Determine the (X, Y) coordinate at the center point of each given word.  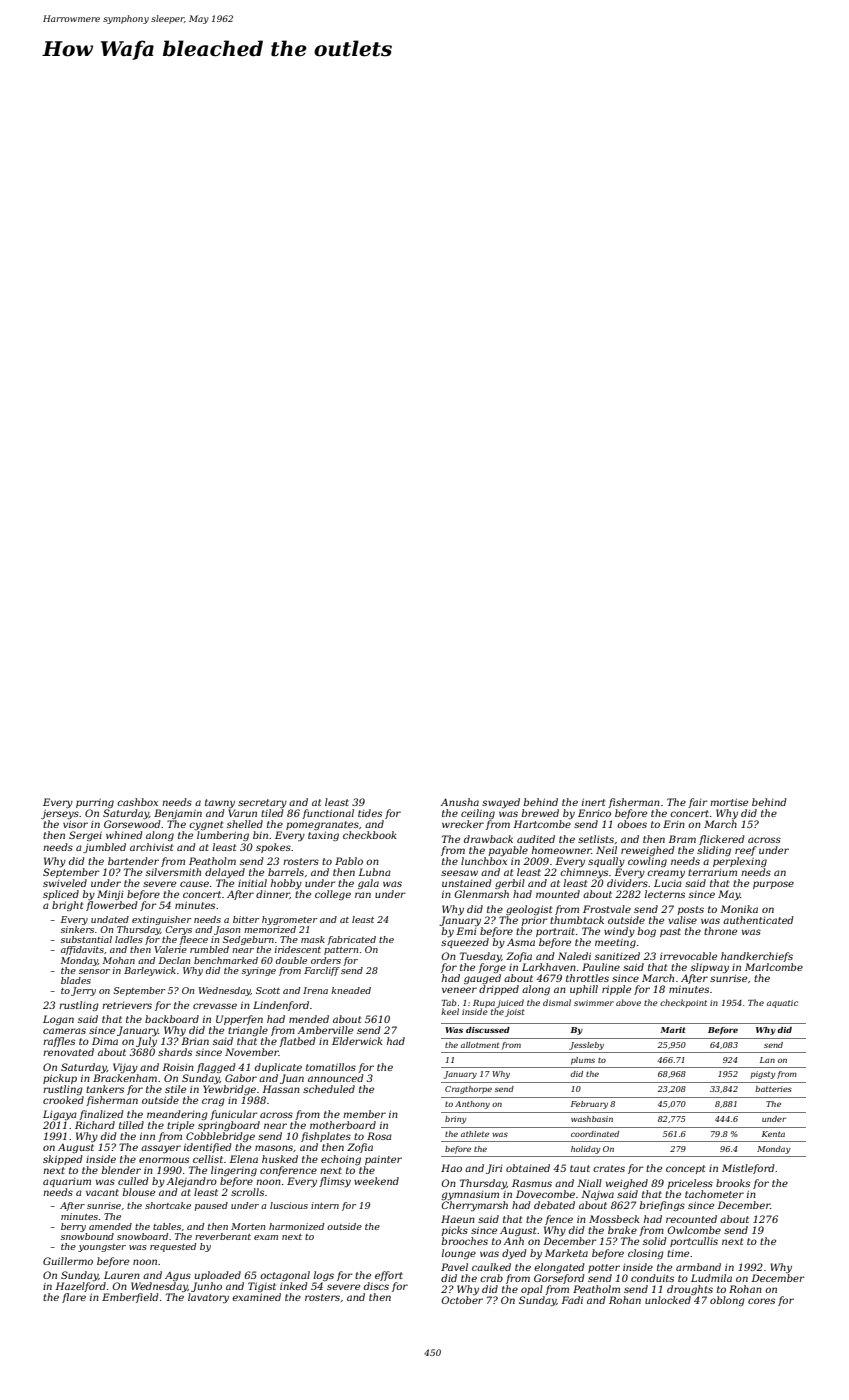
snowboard (142, 1236)
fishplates (326, 1137)
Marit (672, 1030)
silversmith (173, 872)
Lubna (374, 872)
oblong (727, 1301)
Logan (58, 1020)
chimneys (584, 873)
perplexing (740, 862)
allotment (480, 1045)
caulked (491, 1267)
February (589, 1105)
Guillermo (68, 1261)
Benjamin (178, 814)
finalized (101, 1115)
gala (368, 884)
